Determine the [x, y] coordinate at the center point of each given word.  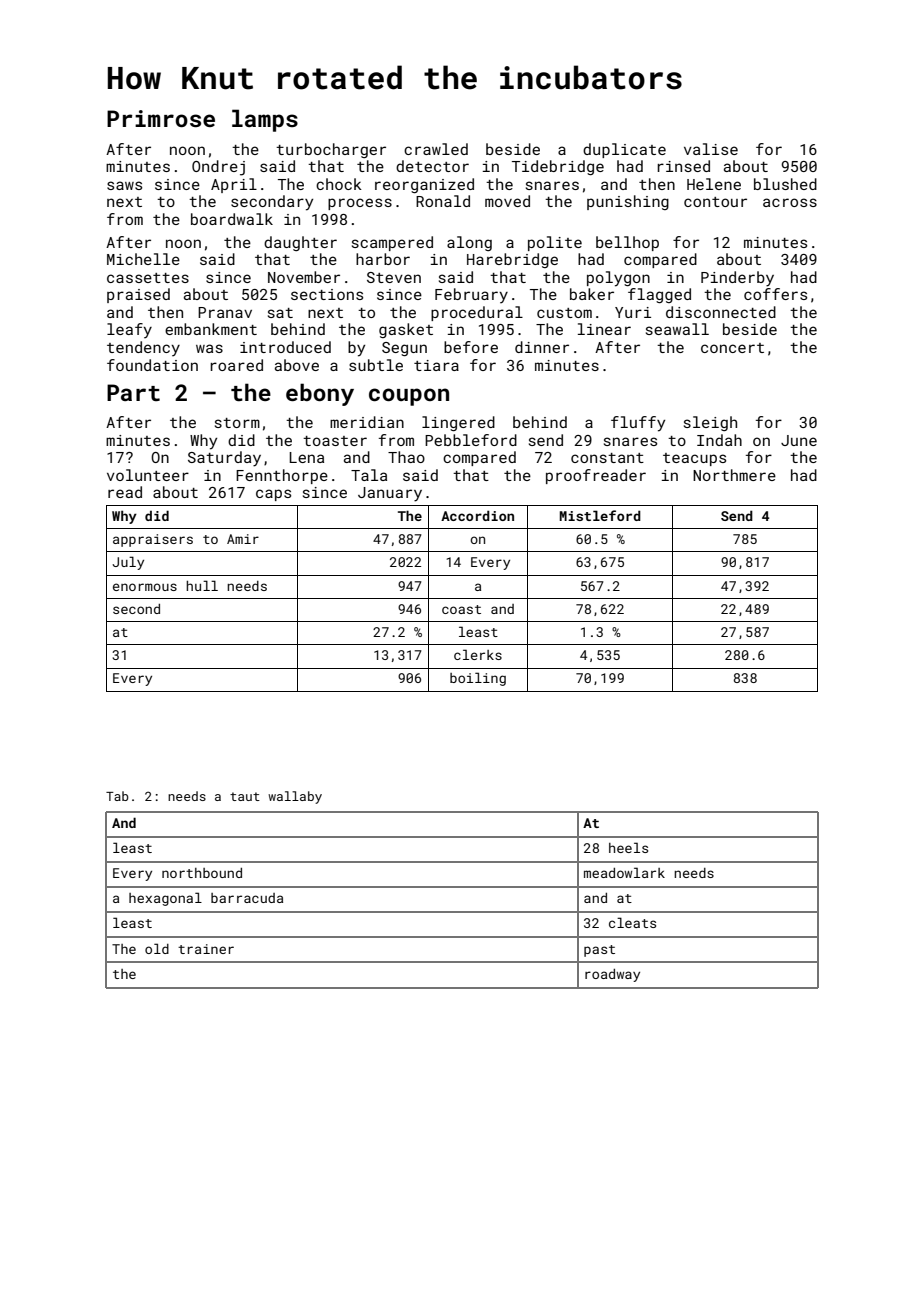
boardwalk [232, 219]
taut [245, 796]
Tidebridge [558, 167]
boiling [478, 679]
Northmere [734, 475]
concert [732, 348]
